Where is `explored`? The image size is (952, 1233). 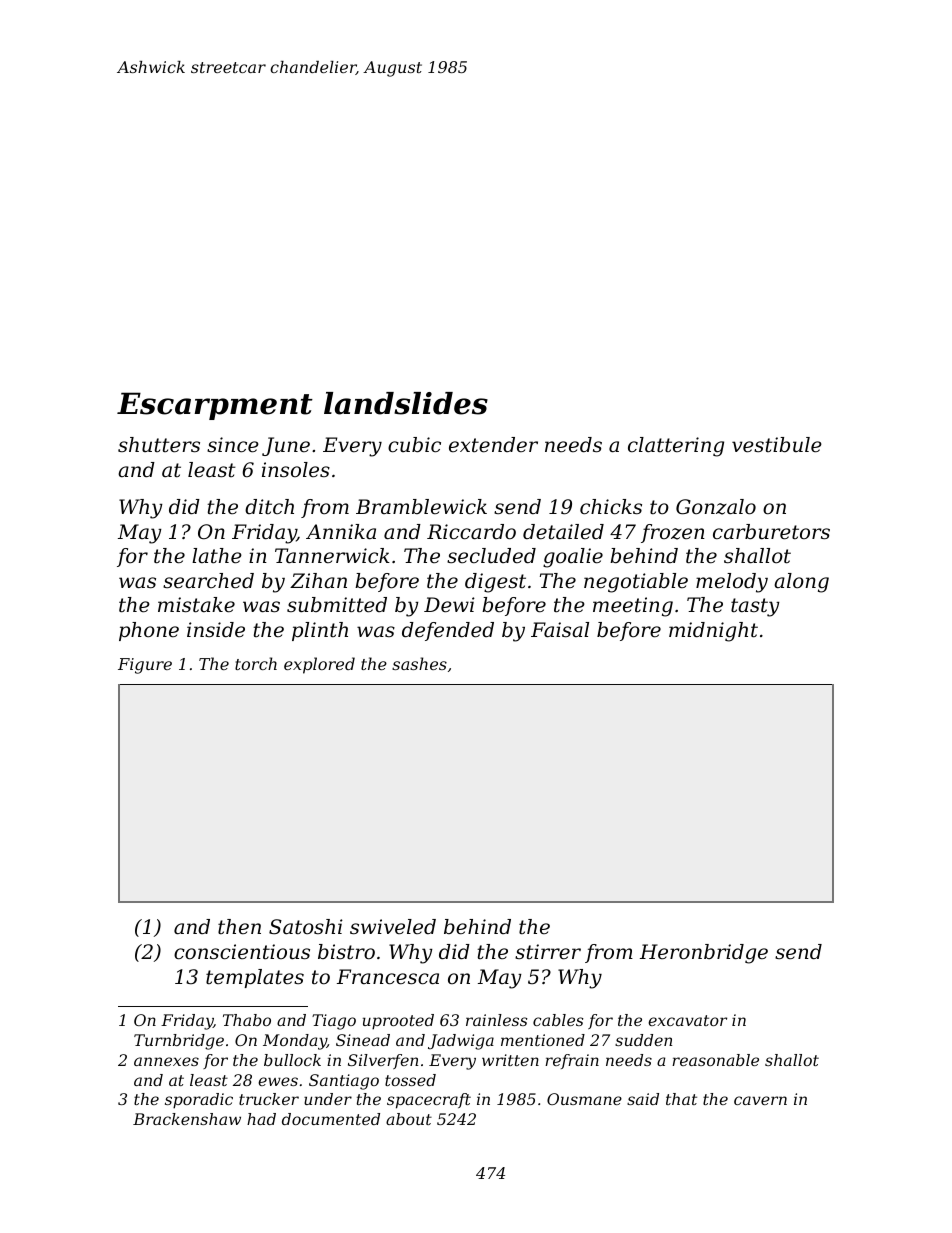
explored is located at coordinates (319, 665).
